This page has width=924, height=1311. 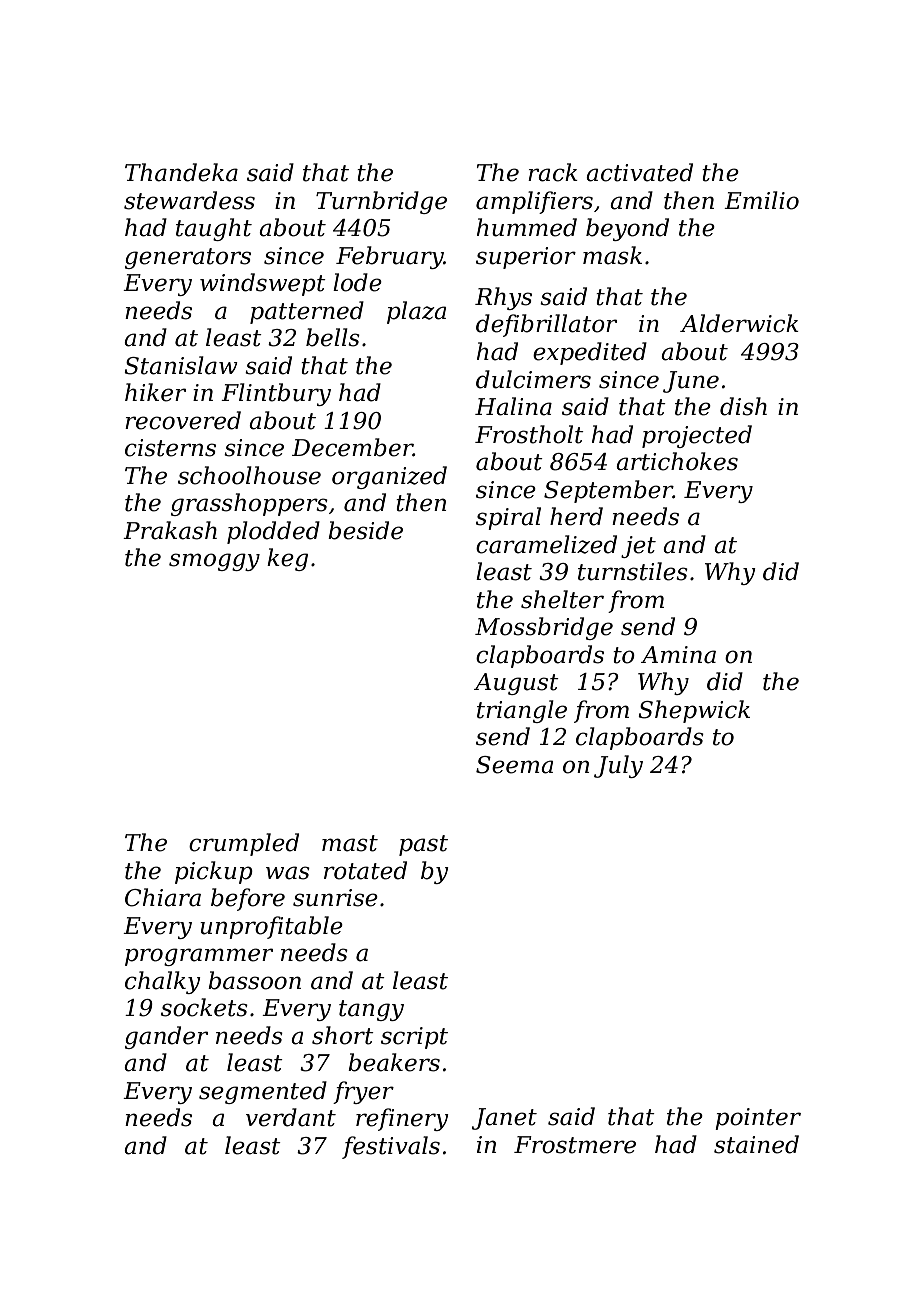 I want to click on Thandeka, so click(x=181, y=172).
